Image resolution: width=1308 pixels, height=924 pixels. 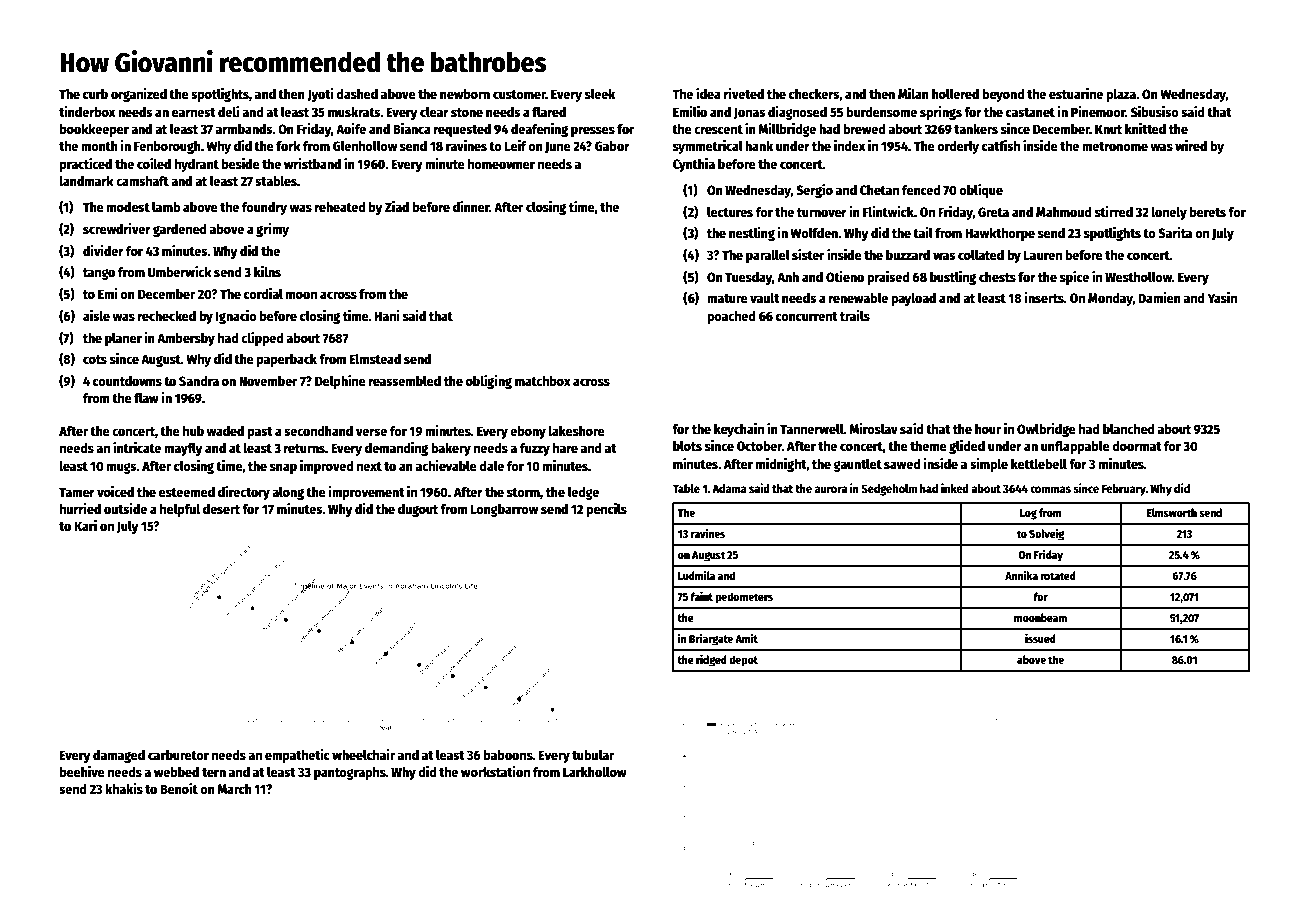 What do you see at coordinates (357, 94) in the page?
I see `dashed` at bounding box center [357, 94].
